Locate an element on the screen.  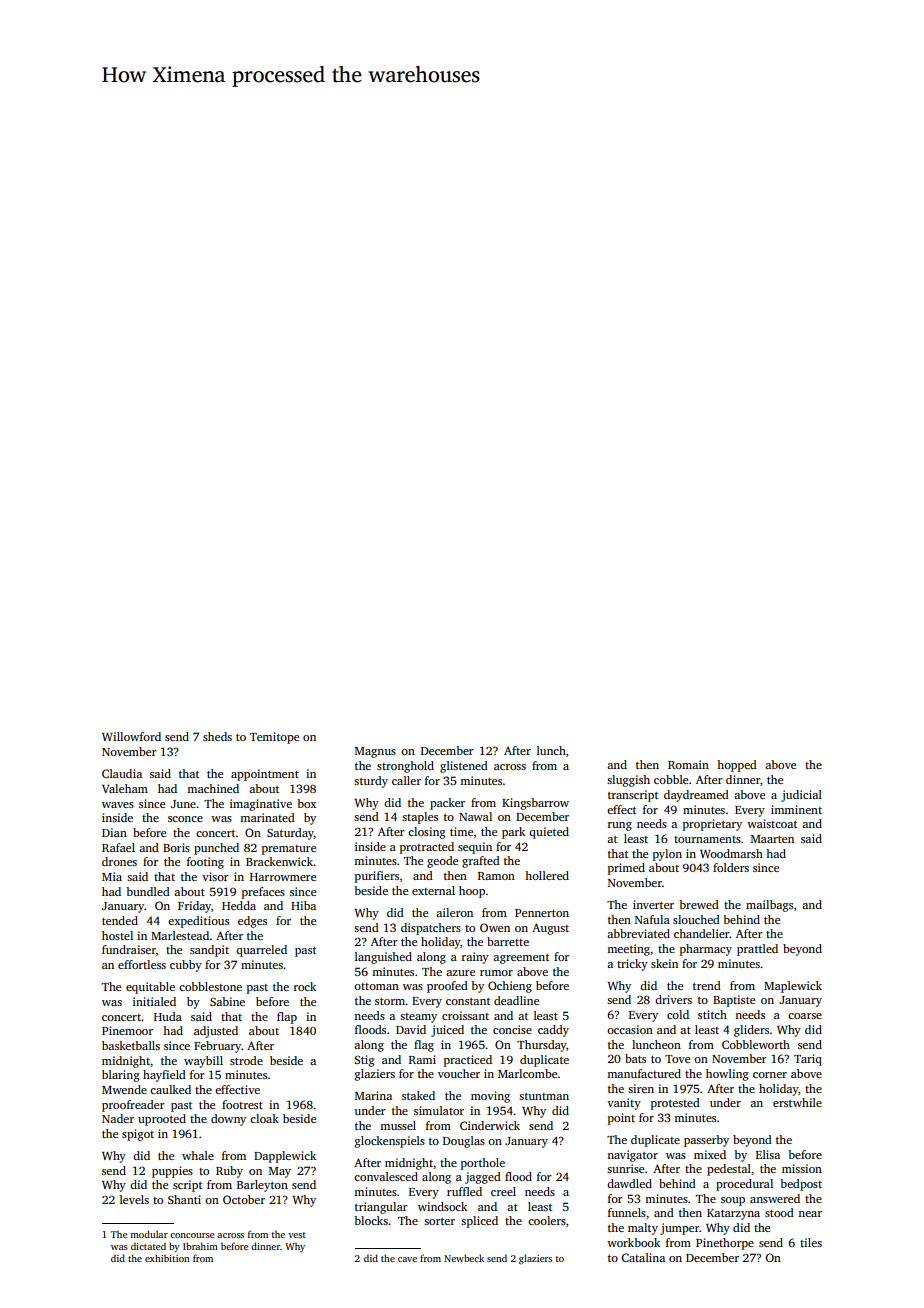
mailbags is located at coordinates (769, 906).
